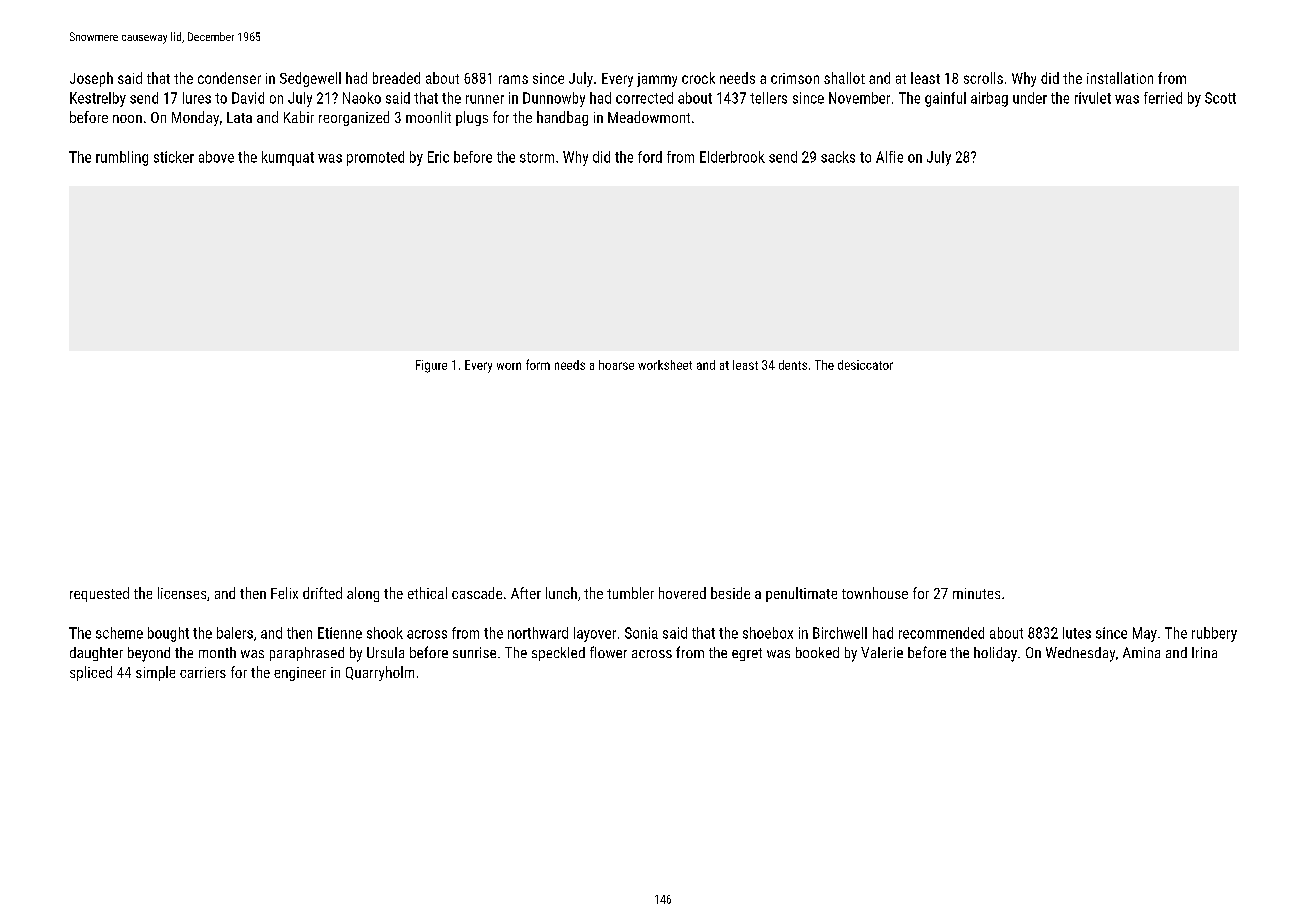  Describe the element at coordinates (1145, 634) in the screenshot. I see `May` at that location.
